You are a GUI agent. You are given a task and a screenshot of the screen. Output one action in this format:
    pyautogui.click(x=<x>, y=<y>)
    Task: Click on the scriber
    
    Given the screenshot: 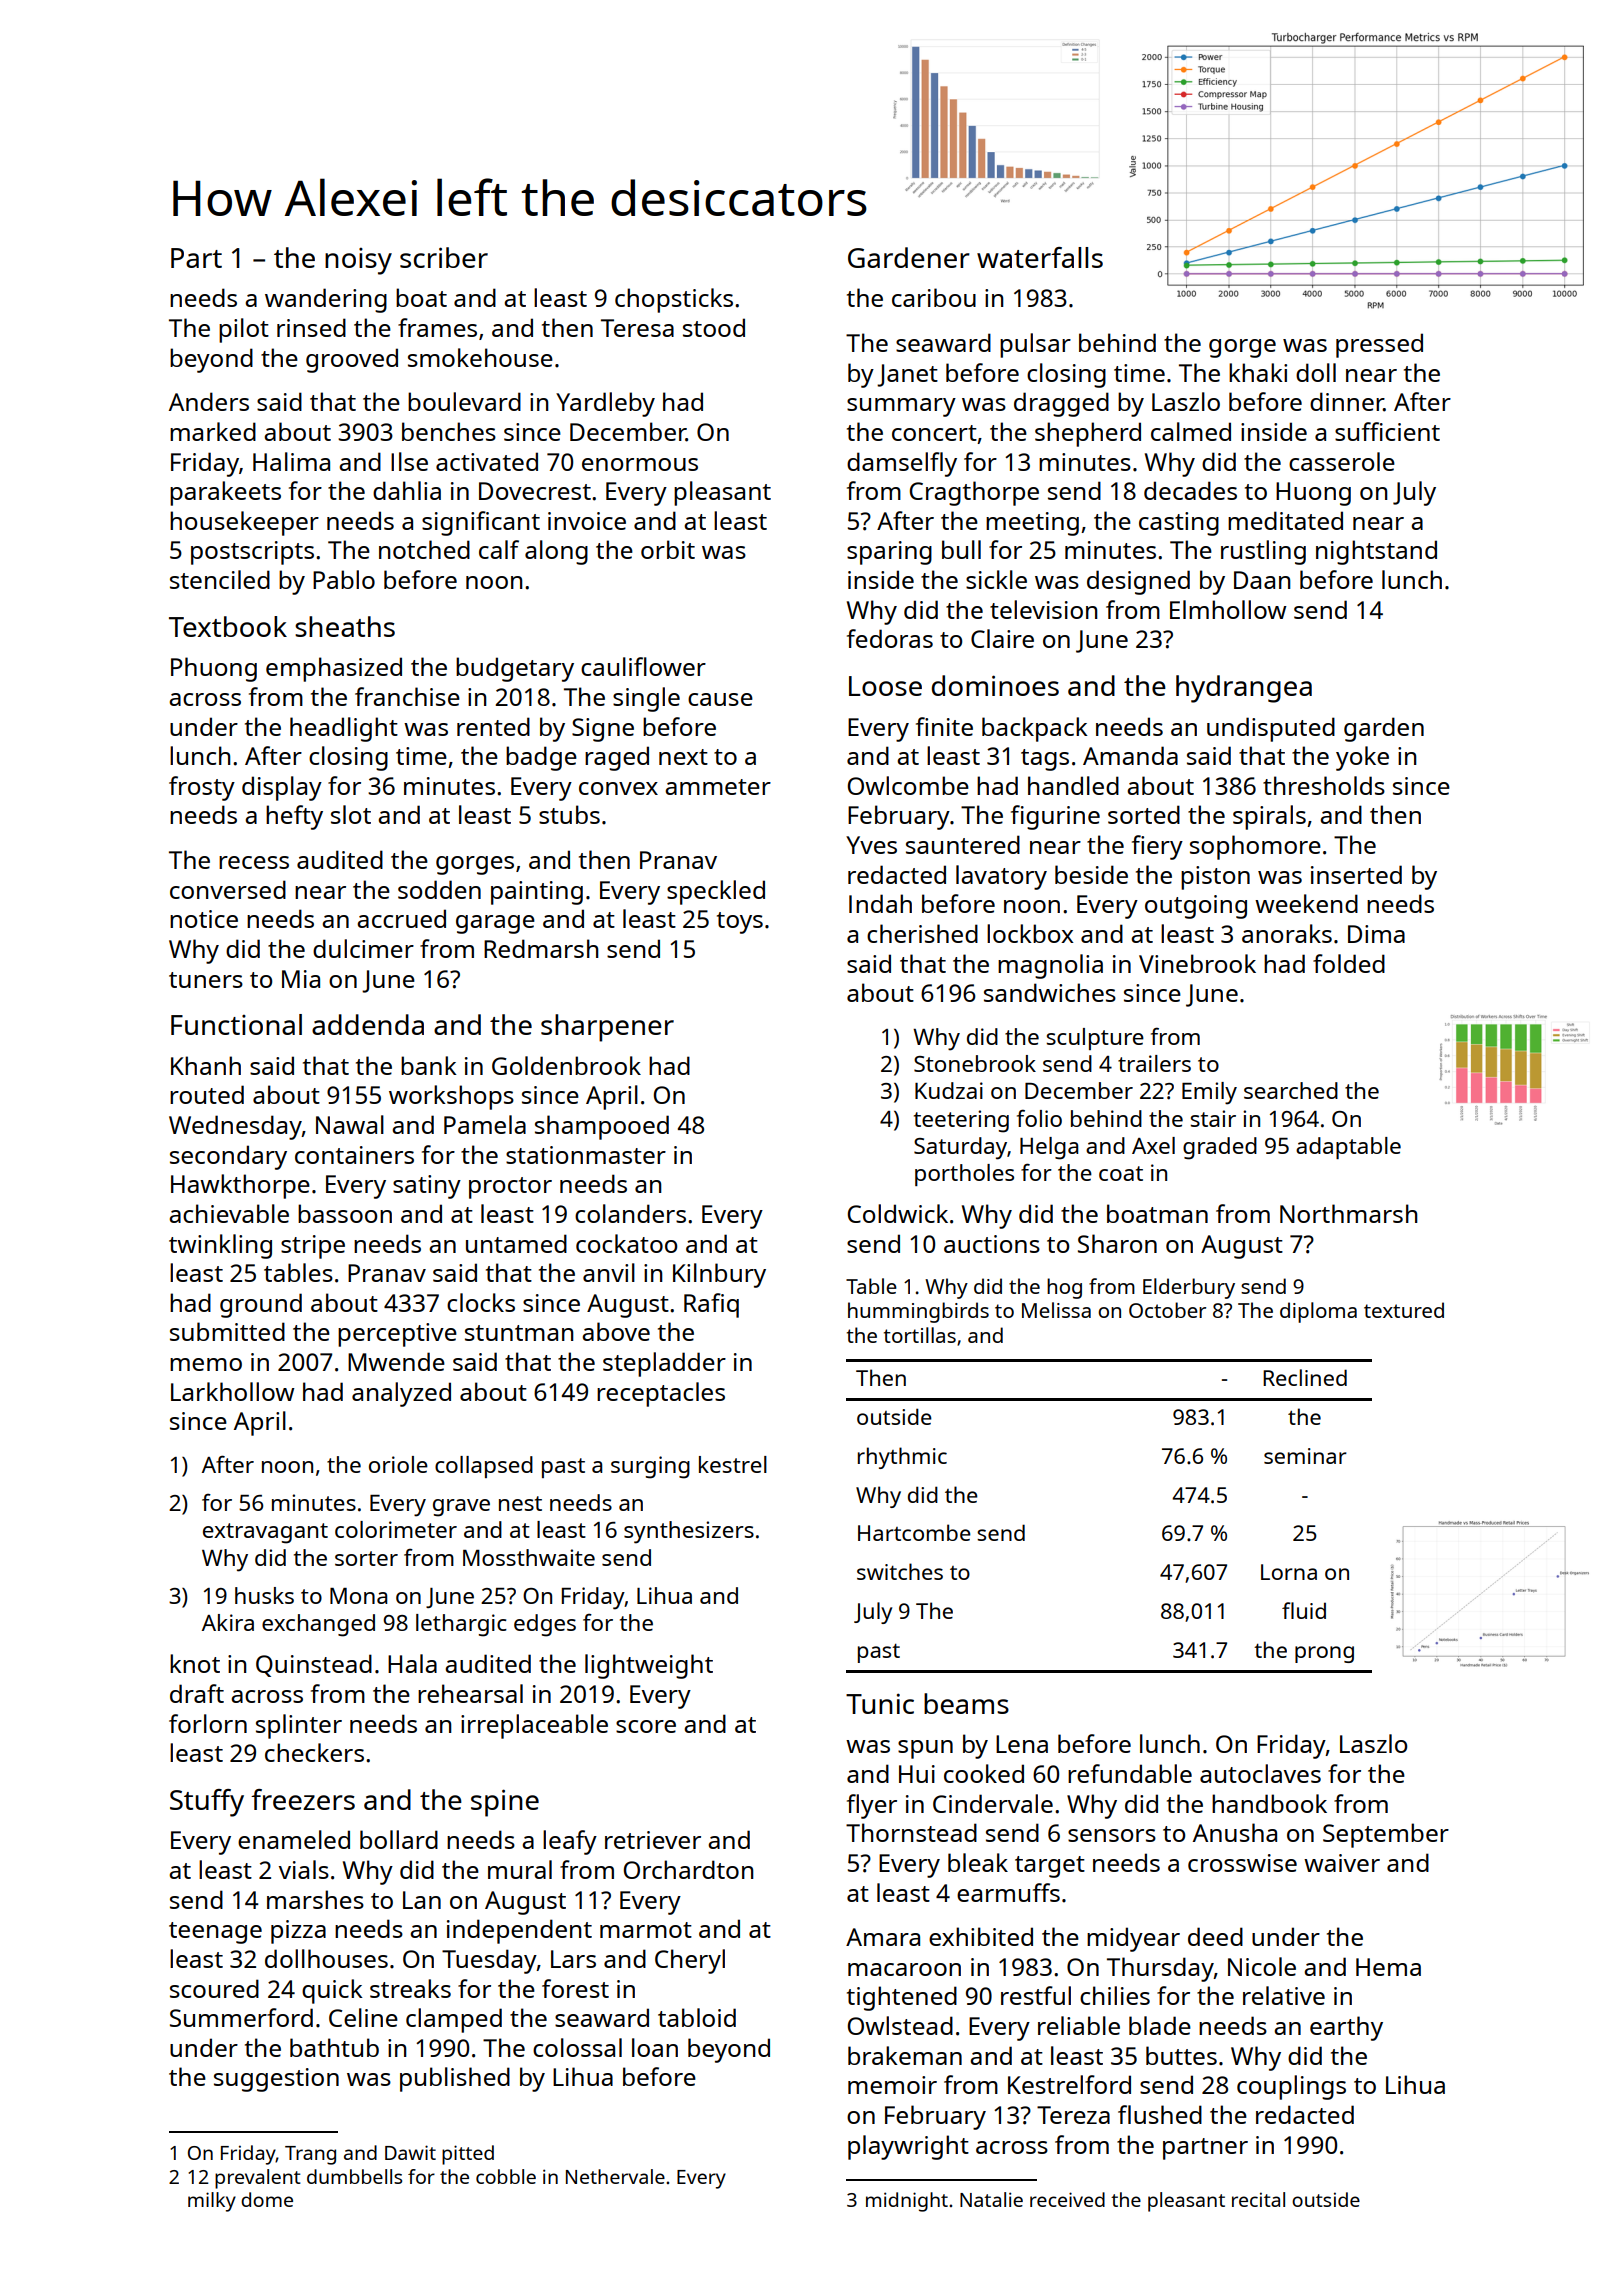 What is the action you would take?
    pyautogui.click(x=444, y=257)
